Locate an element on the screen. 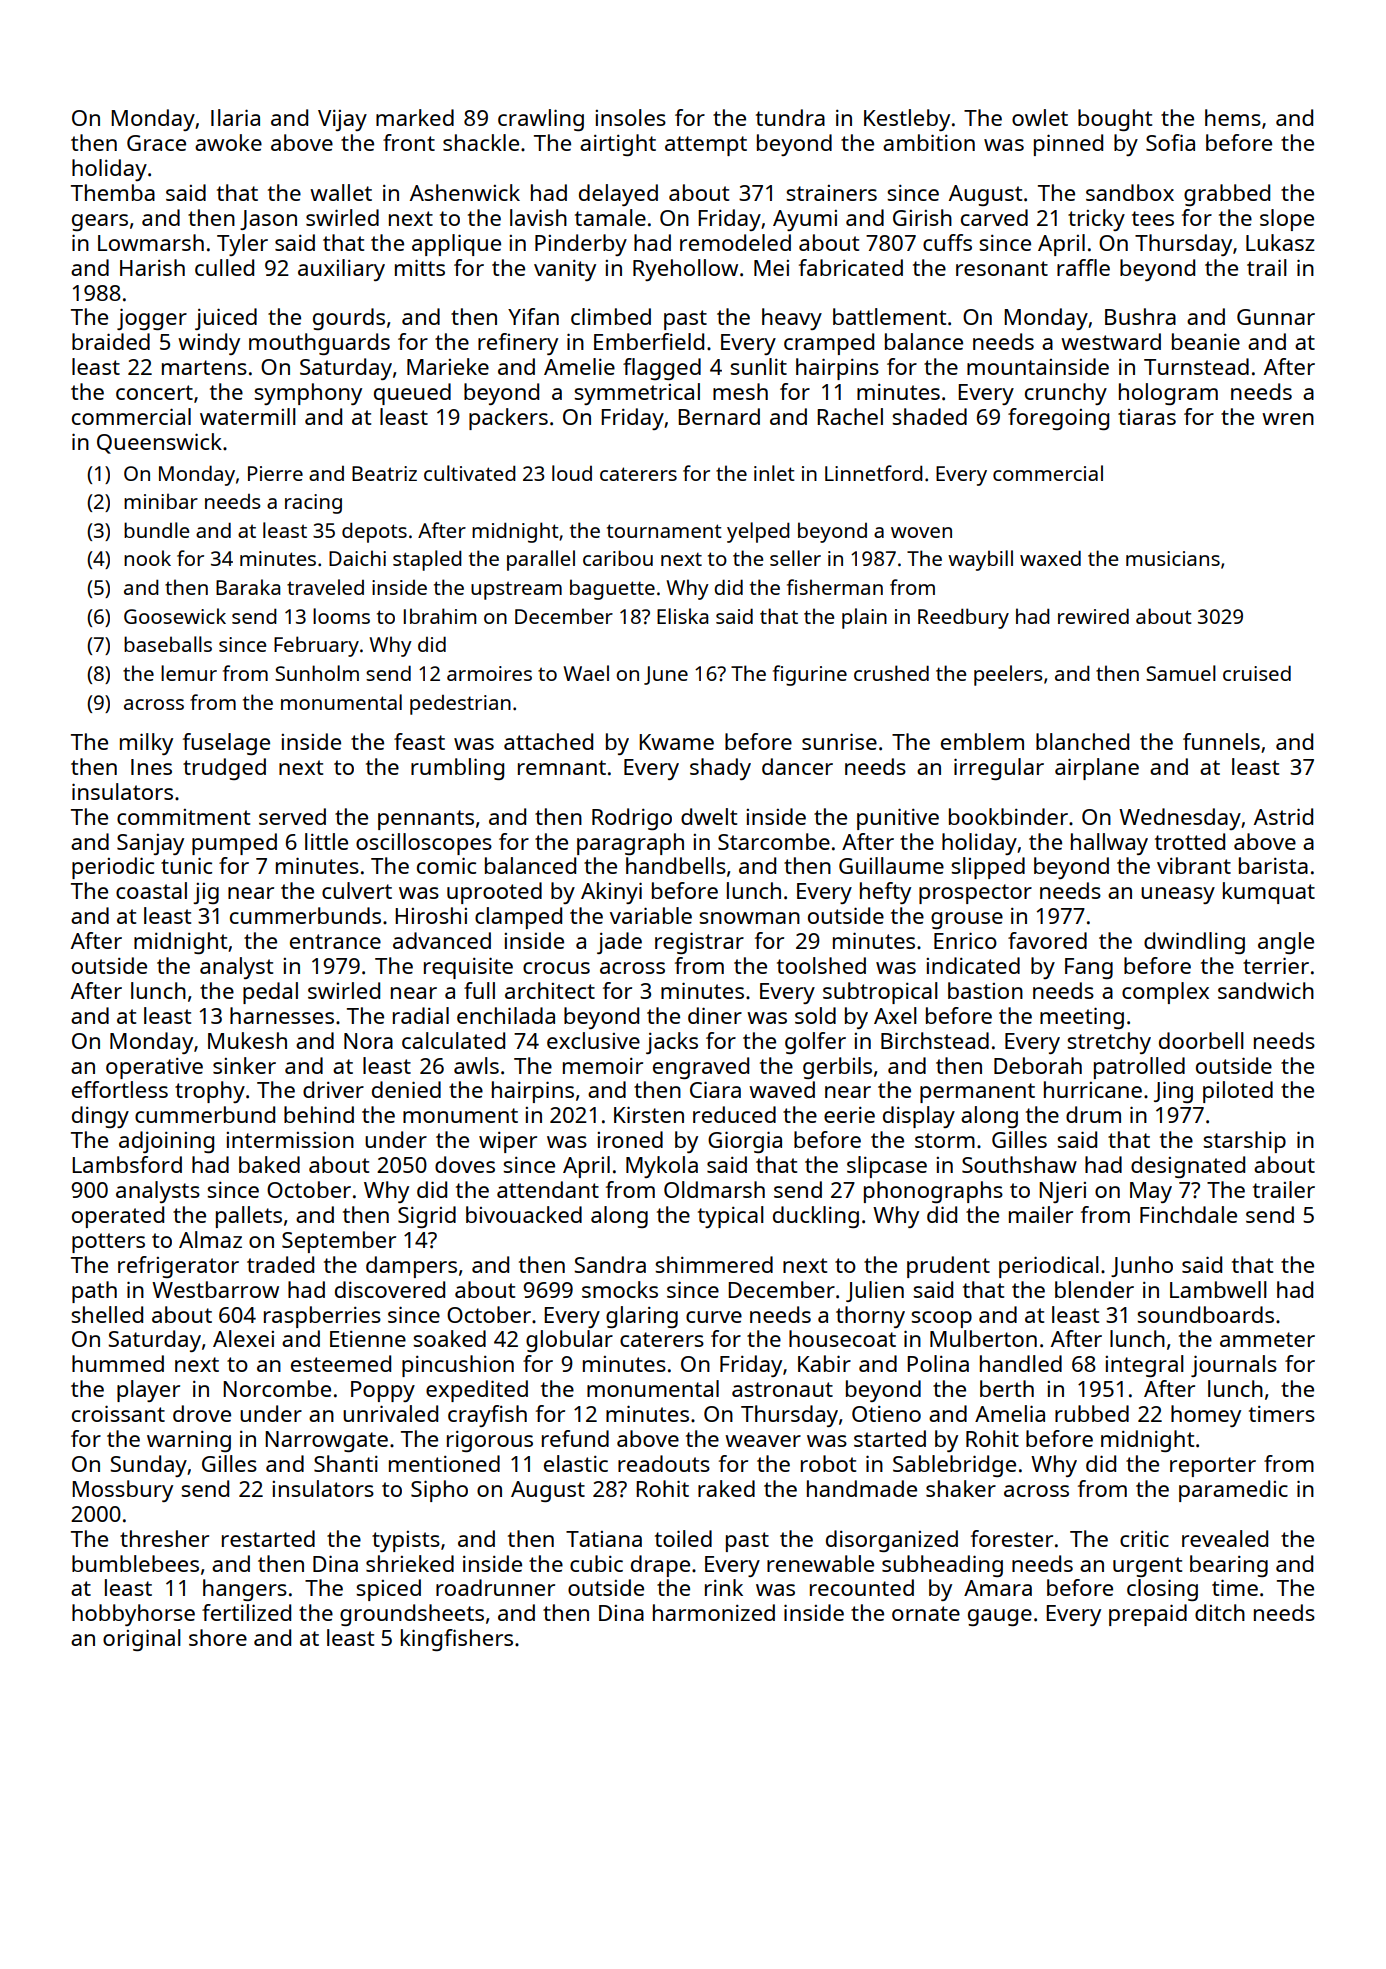 The width and height of the screenshot is (1386, 1969). permanent is located at coordinates (977, 1093).
